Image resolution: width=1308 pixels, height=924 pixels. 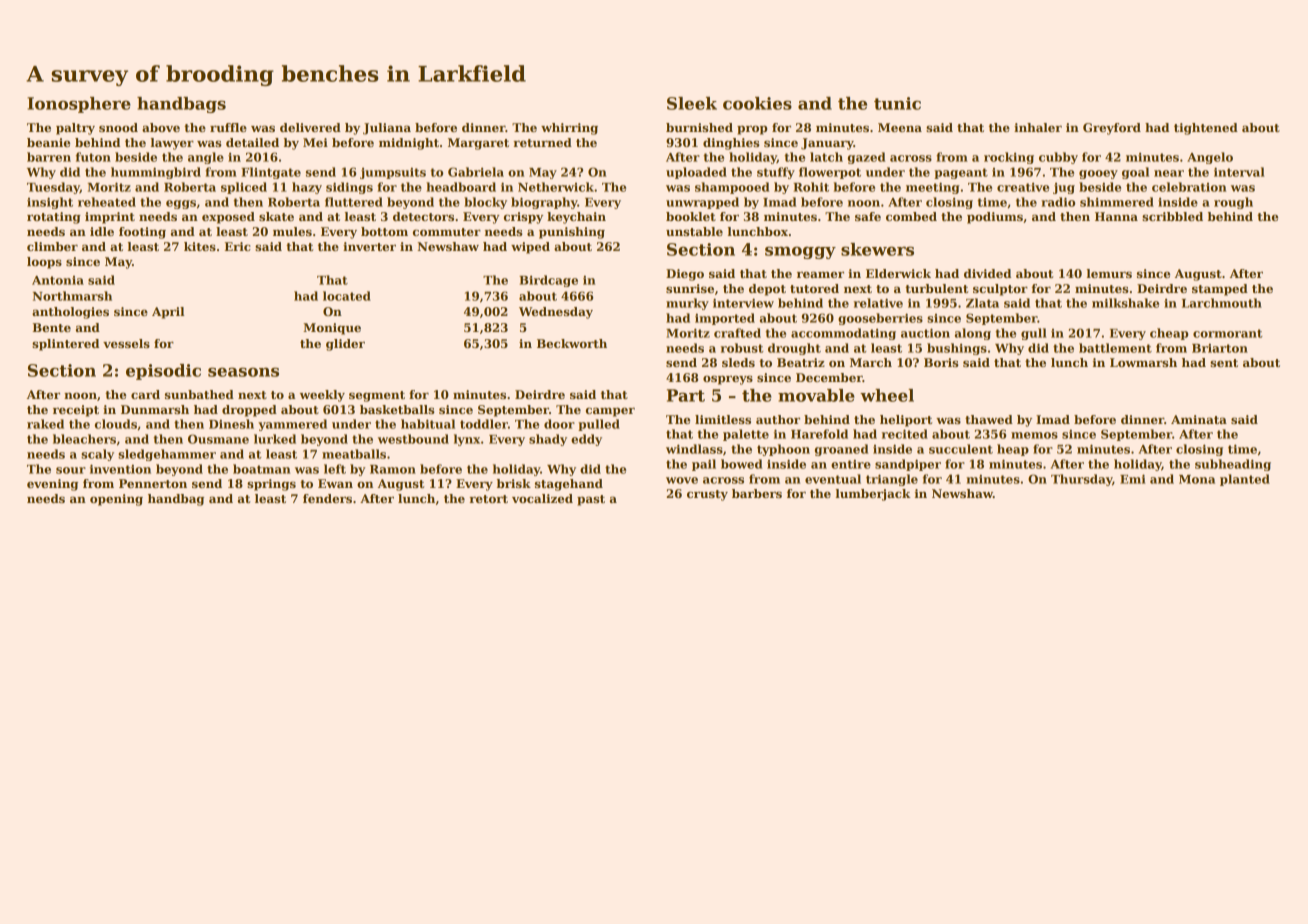 I want to click on sculptor, so click(x=1000, y=290).
